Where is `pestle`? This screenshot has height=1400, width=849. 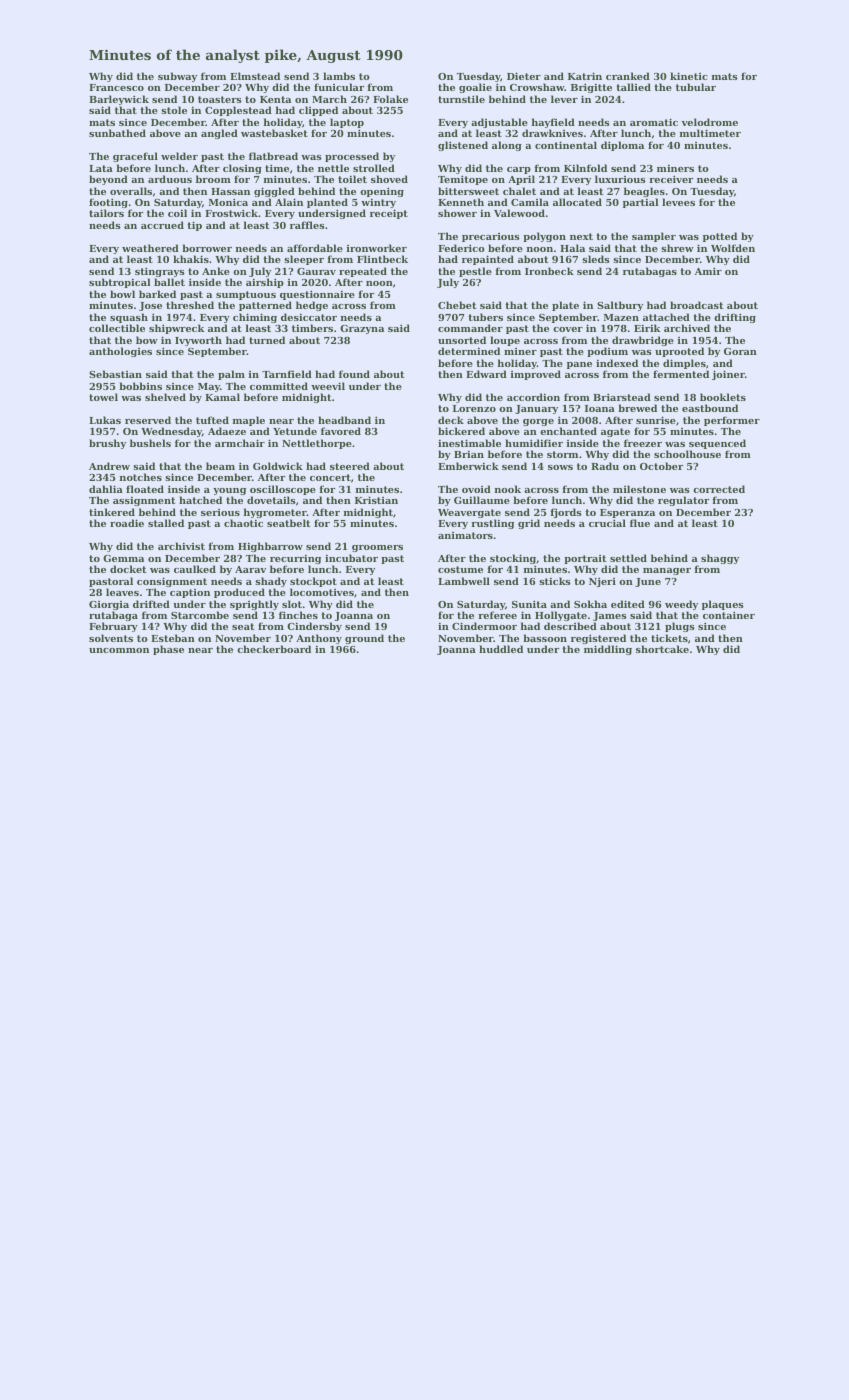 pestle is located at coordinates (475, 272).
